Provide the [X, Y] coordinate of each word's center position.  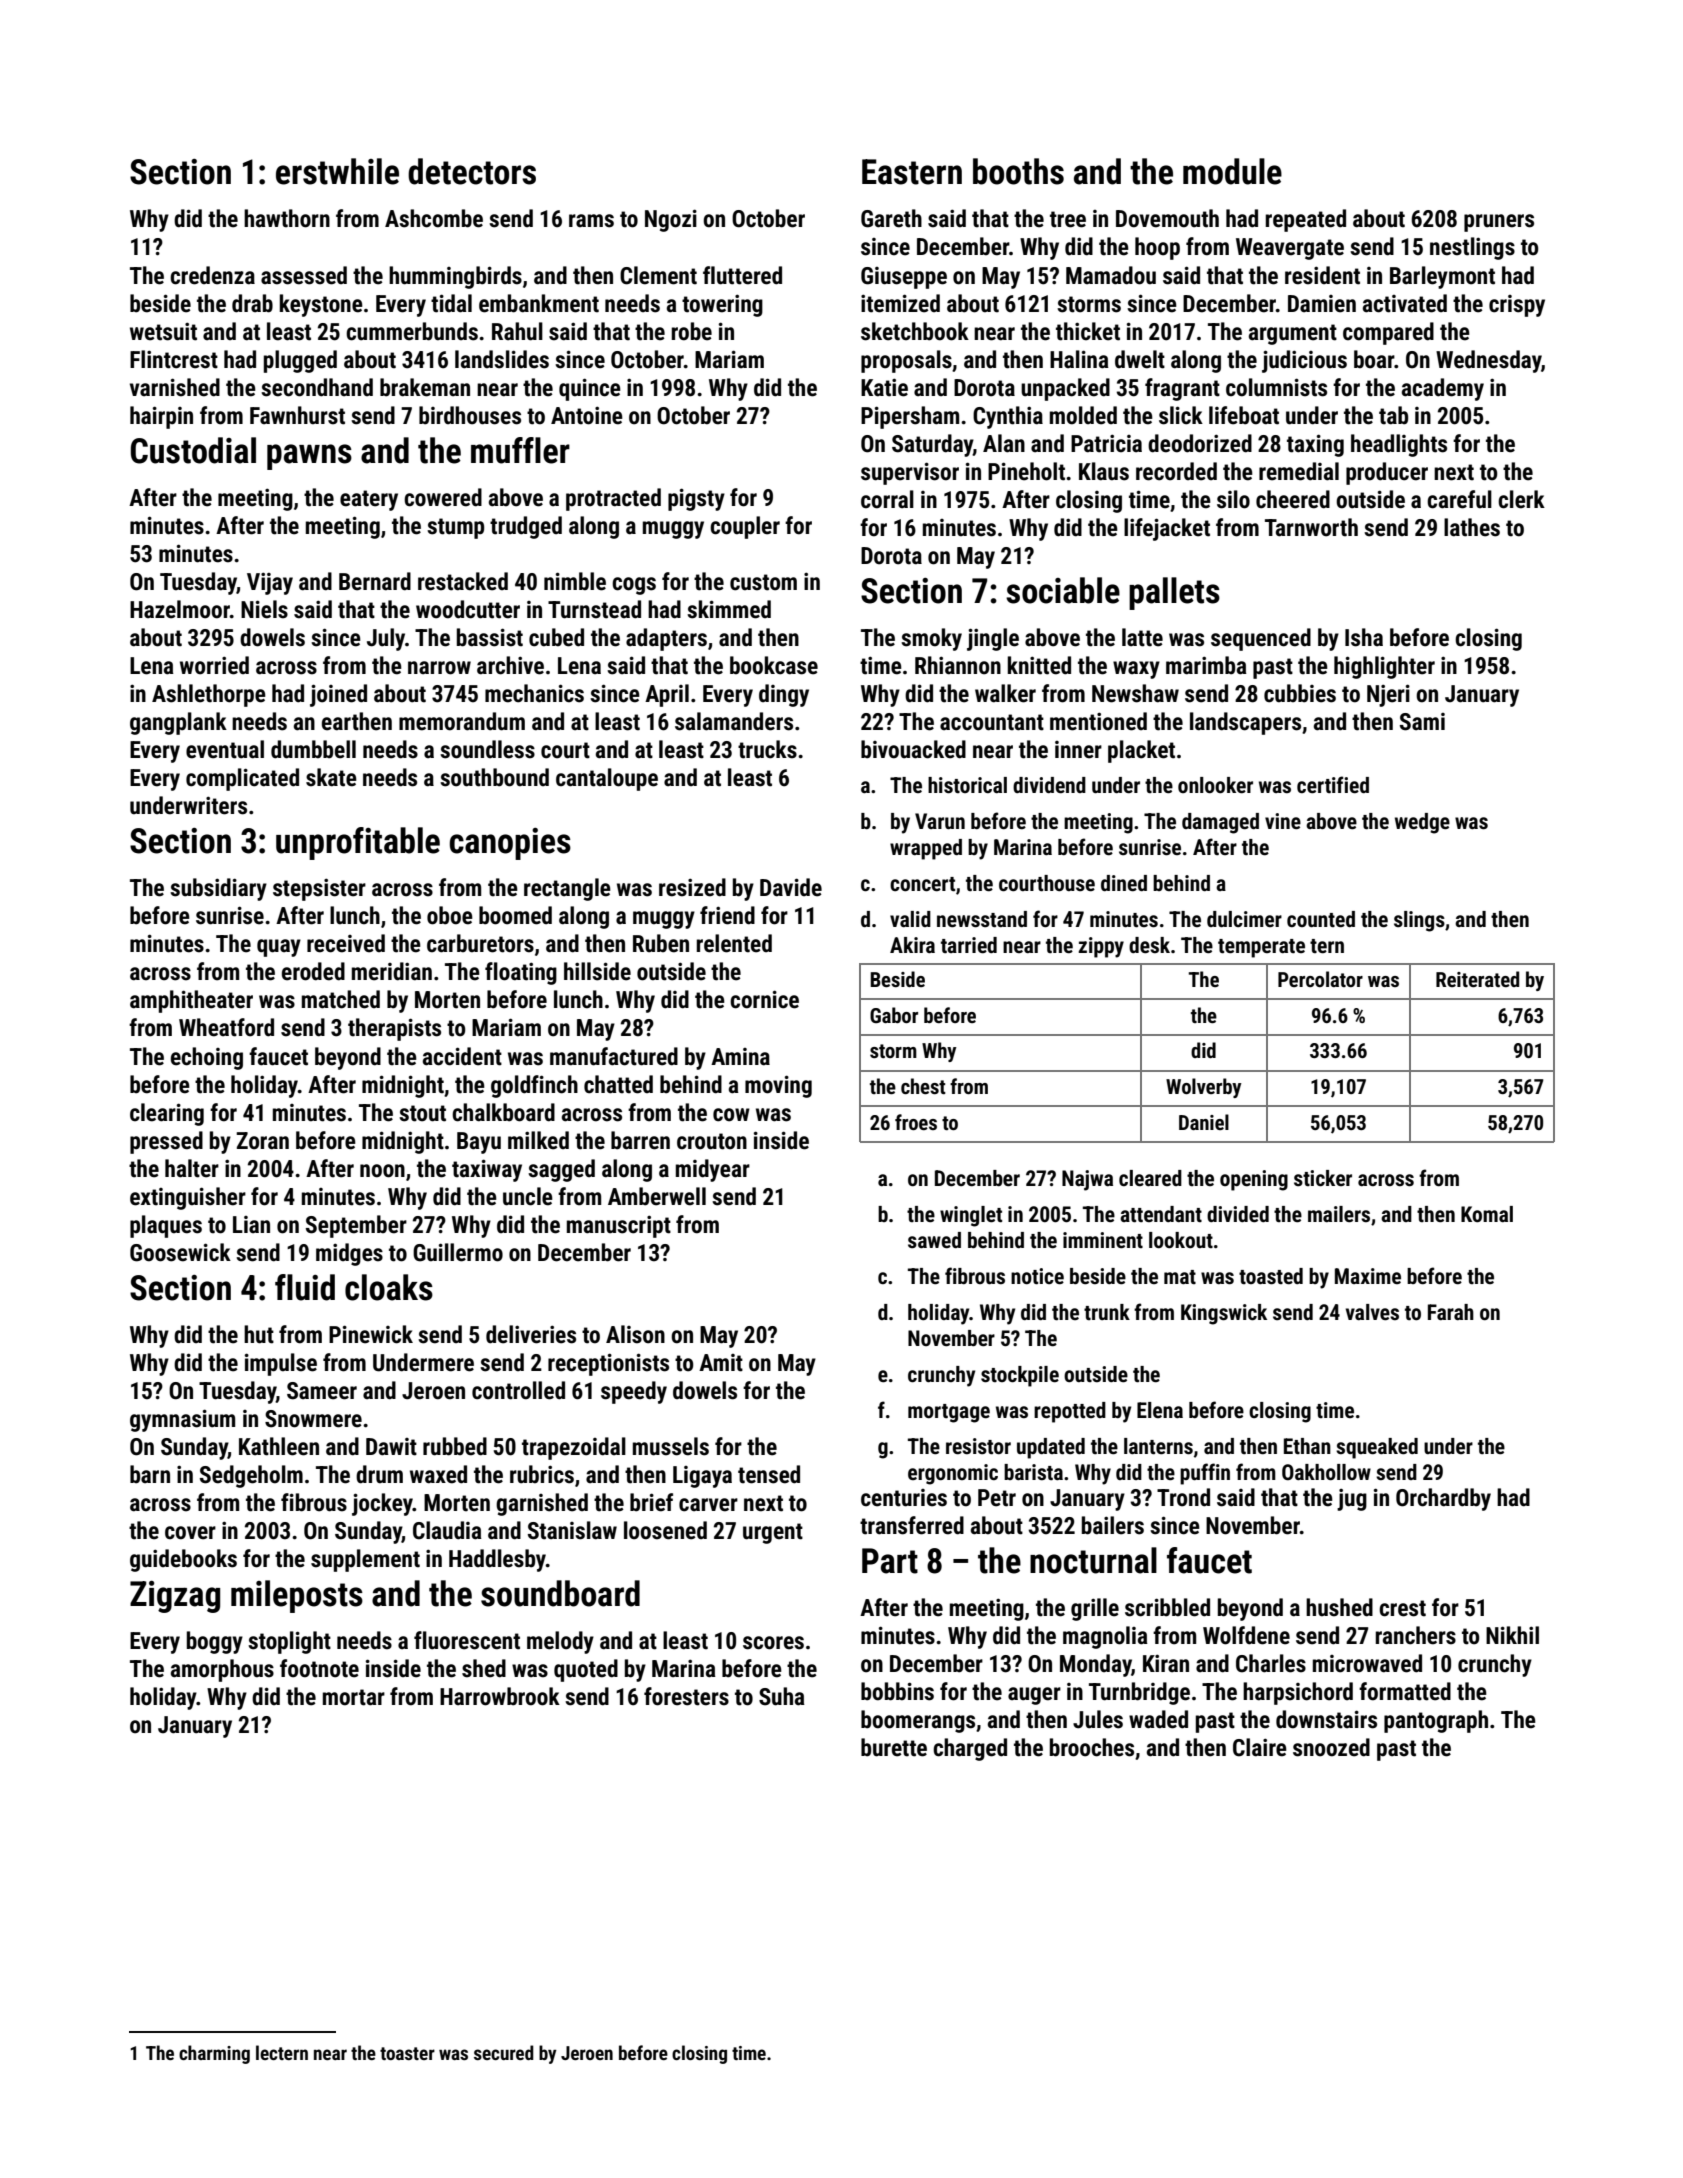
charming [214, 2054]
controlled [518, 1390]
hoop [1157, 248]
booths [1018, 171]
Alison [635, 1334]
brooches [1092, 1747]
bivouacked [913, 749]
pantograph [1436, 1721]
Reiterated [1477, 979]
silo [1233, 499]
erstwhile [337, 171]
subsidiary [218, 889]
